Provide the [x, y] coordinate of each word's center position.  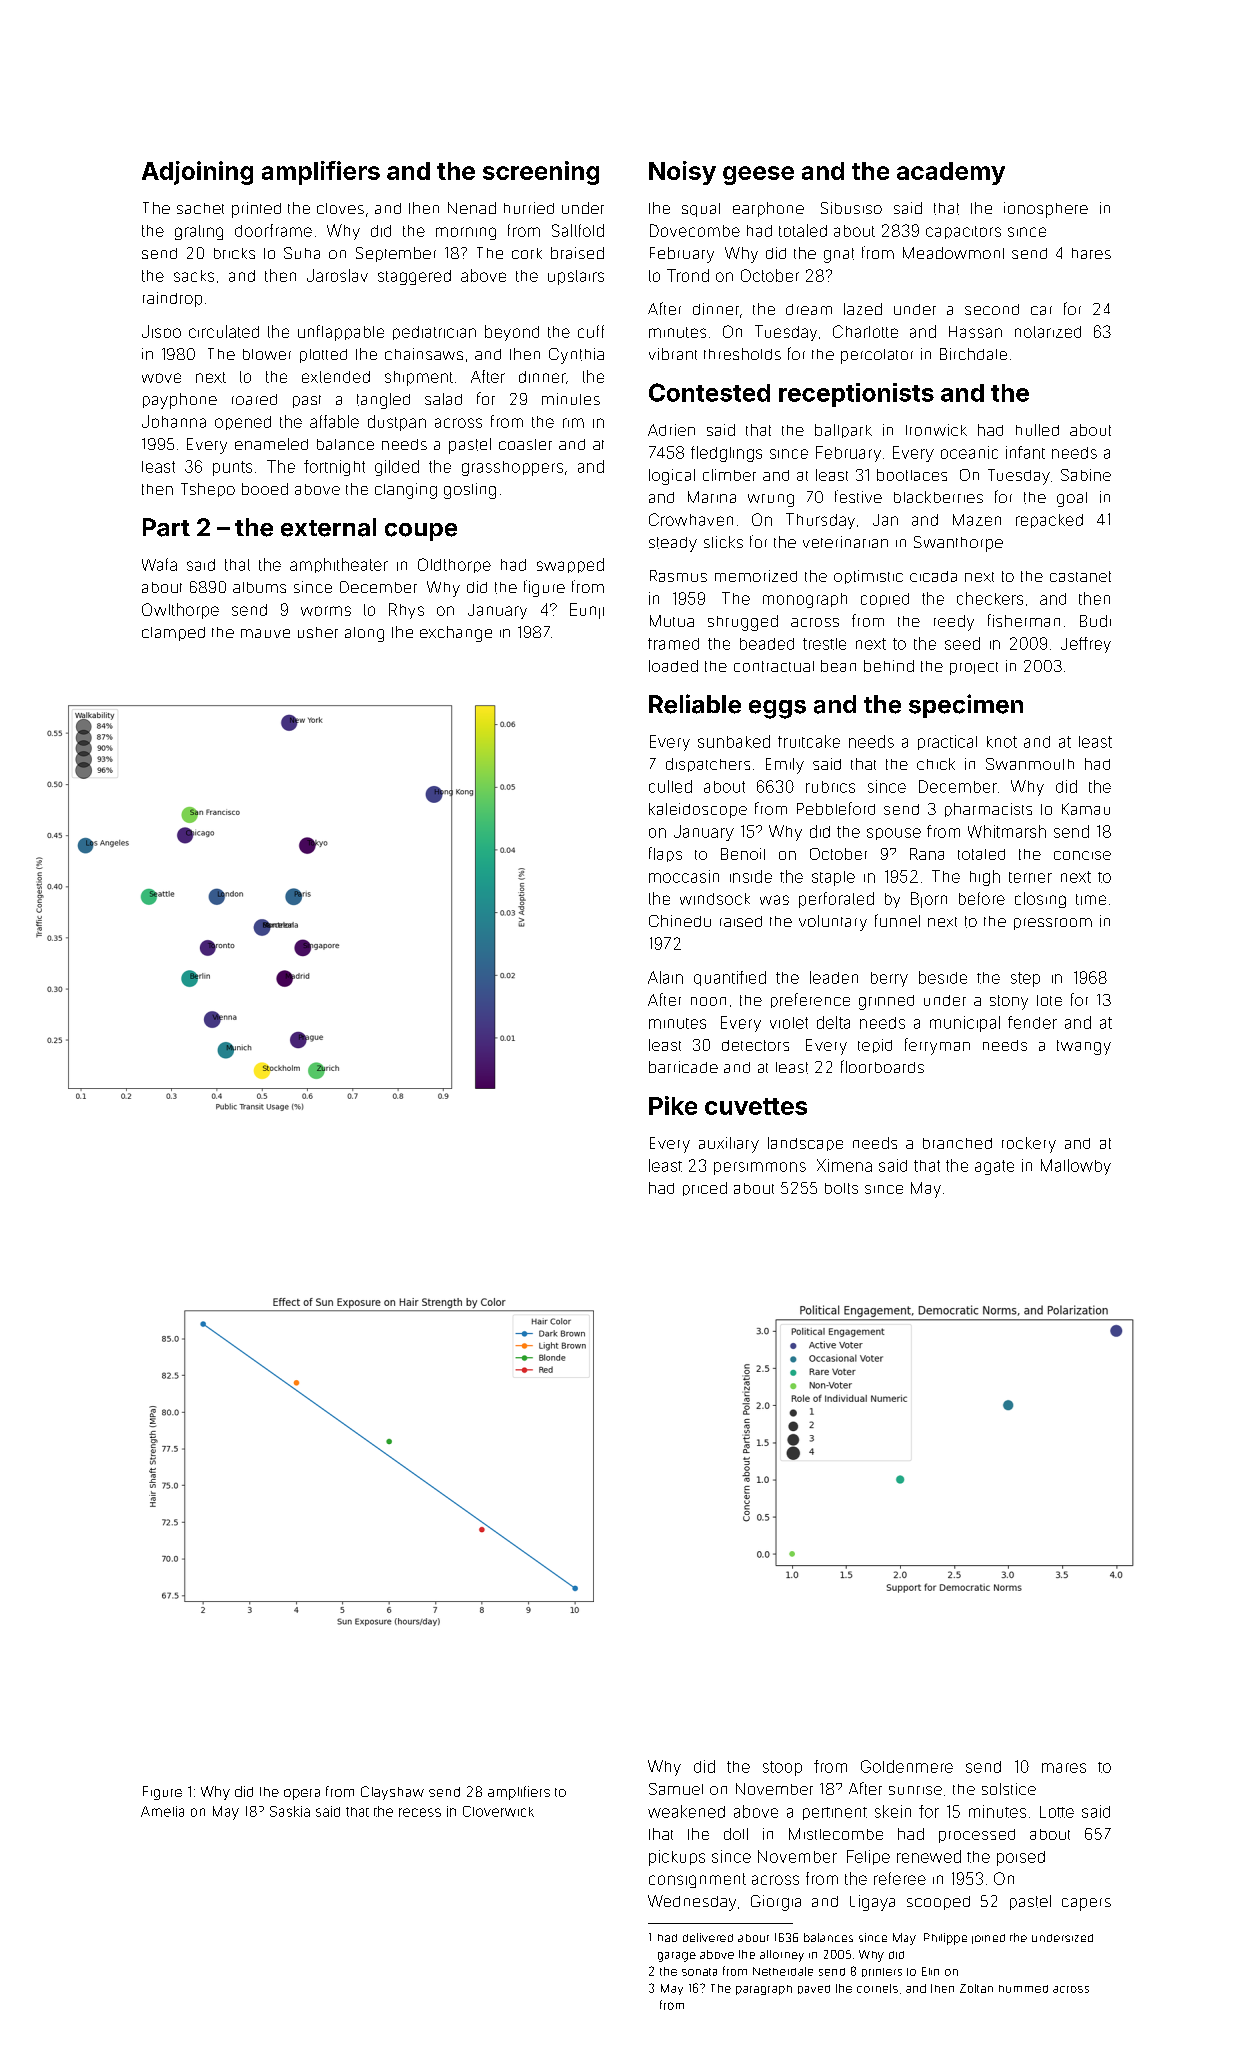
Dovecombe [695, 230]
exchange [456, 634]
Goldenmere [907, 1766]
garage [677, 1957]
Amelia [162, 1811]
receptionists [856, 395]
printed [256, 210]
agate [994, 1167]
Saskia [290, 1811]
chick [936, 764]
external [328, 527]
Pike [673, 1105]
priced [705, 1189]
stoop [782, 1768]
